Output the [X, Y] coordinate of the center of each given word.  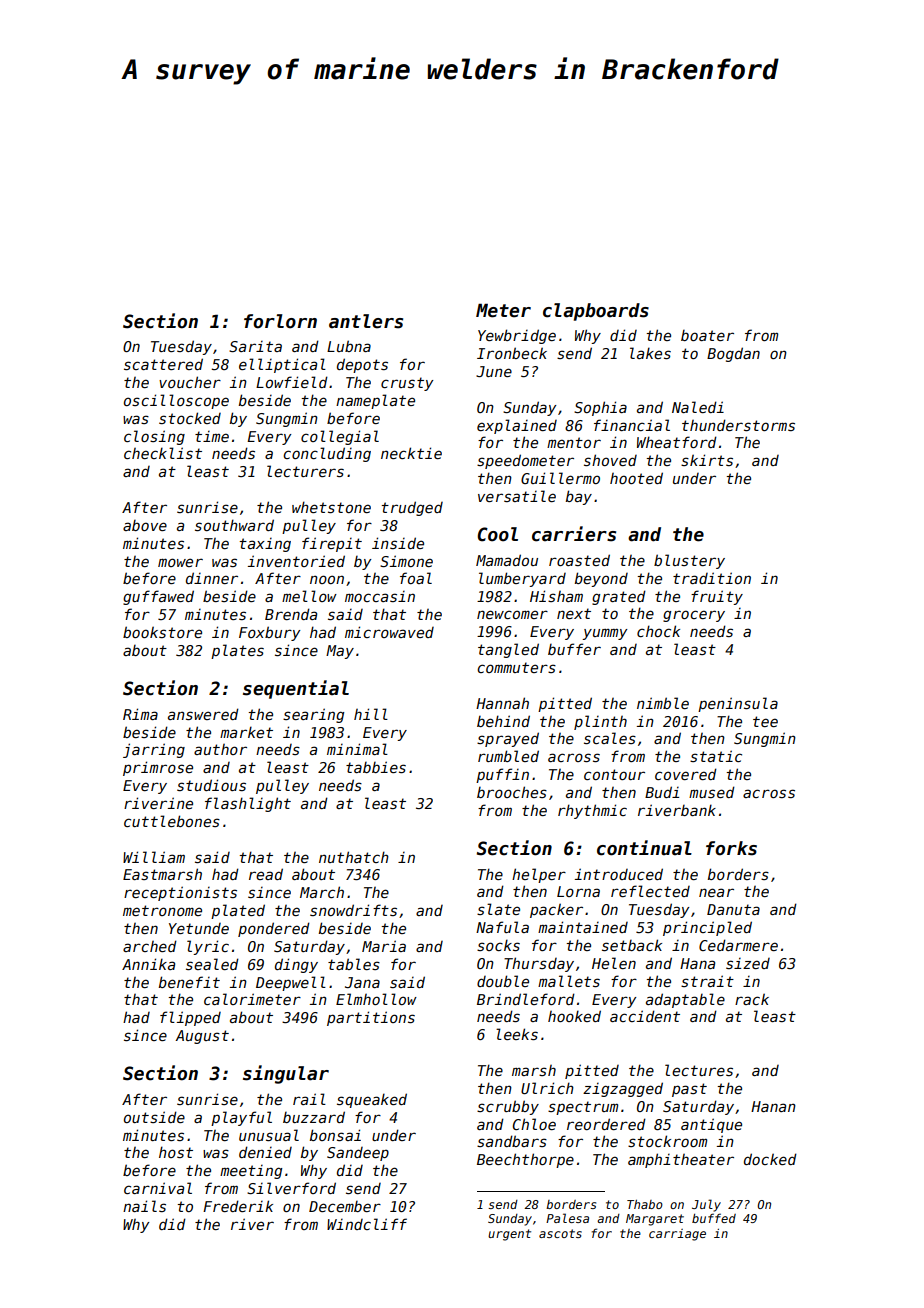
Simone [406, 561]
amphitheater [681, 1160]
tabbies [376, 767]
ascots [560, 1233]
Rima [140, 714]
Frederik [238, 1206]
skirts [707, 460]
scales [610, 738]
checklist [163, 453]
